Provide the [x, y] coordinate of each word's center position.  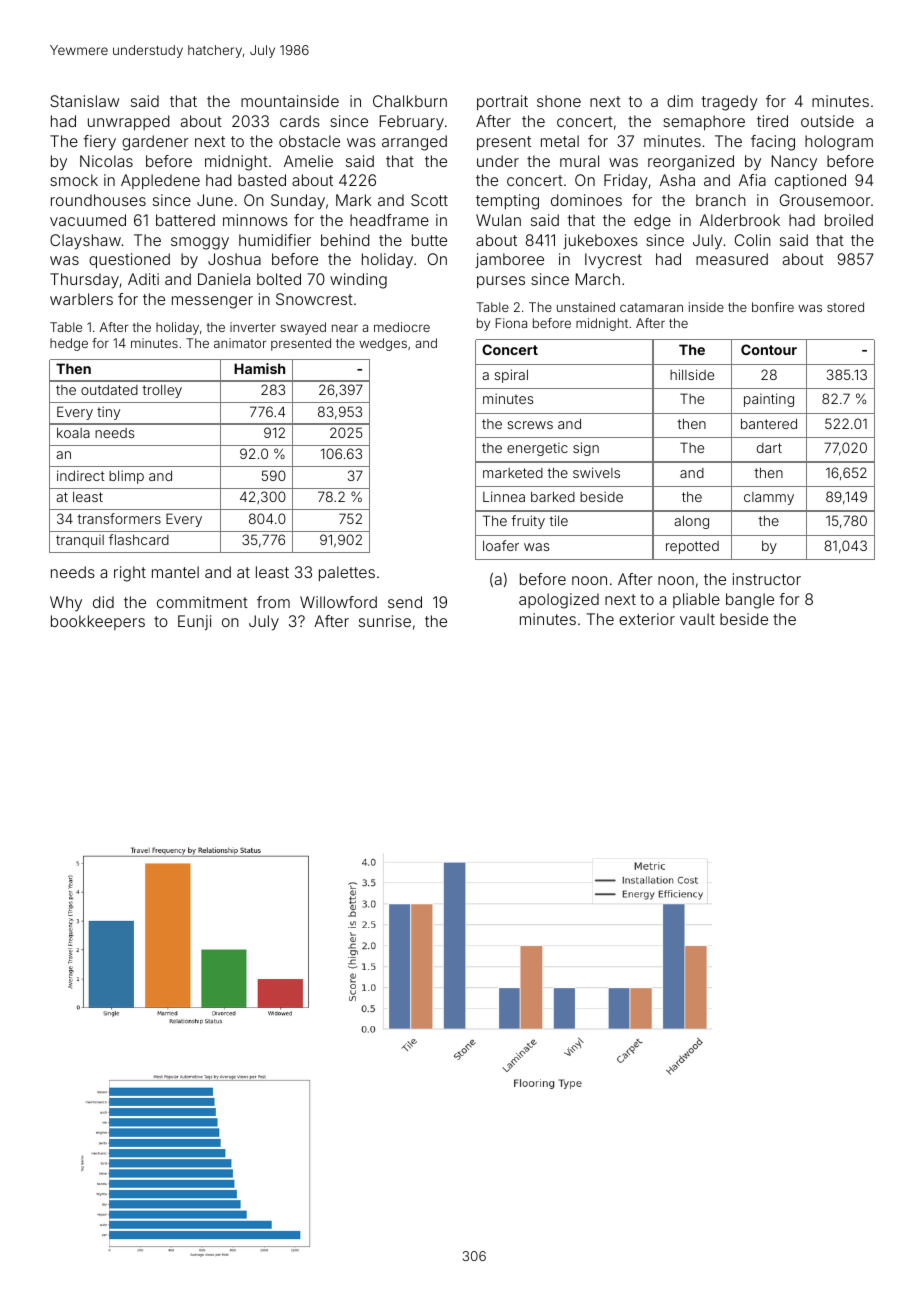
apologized [559, 601]
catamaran [651, 307]
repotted [692, 547]
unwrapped [129, 122]
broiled [849, 220]
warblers [81, 299]
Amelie [308, 161]
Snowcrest [314, 299]
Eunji [194, 622]
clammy [769, 498]
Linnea [504, 496]
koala [73, 432]
